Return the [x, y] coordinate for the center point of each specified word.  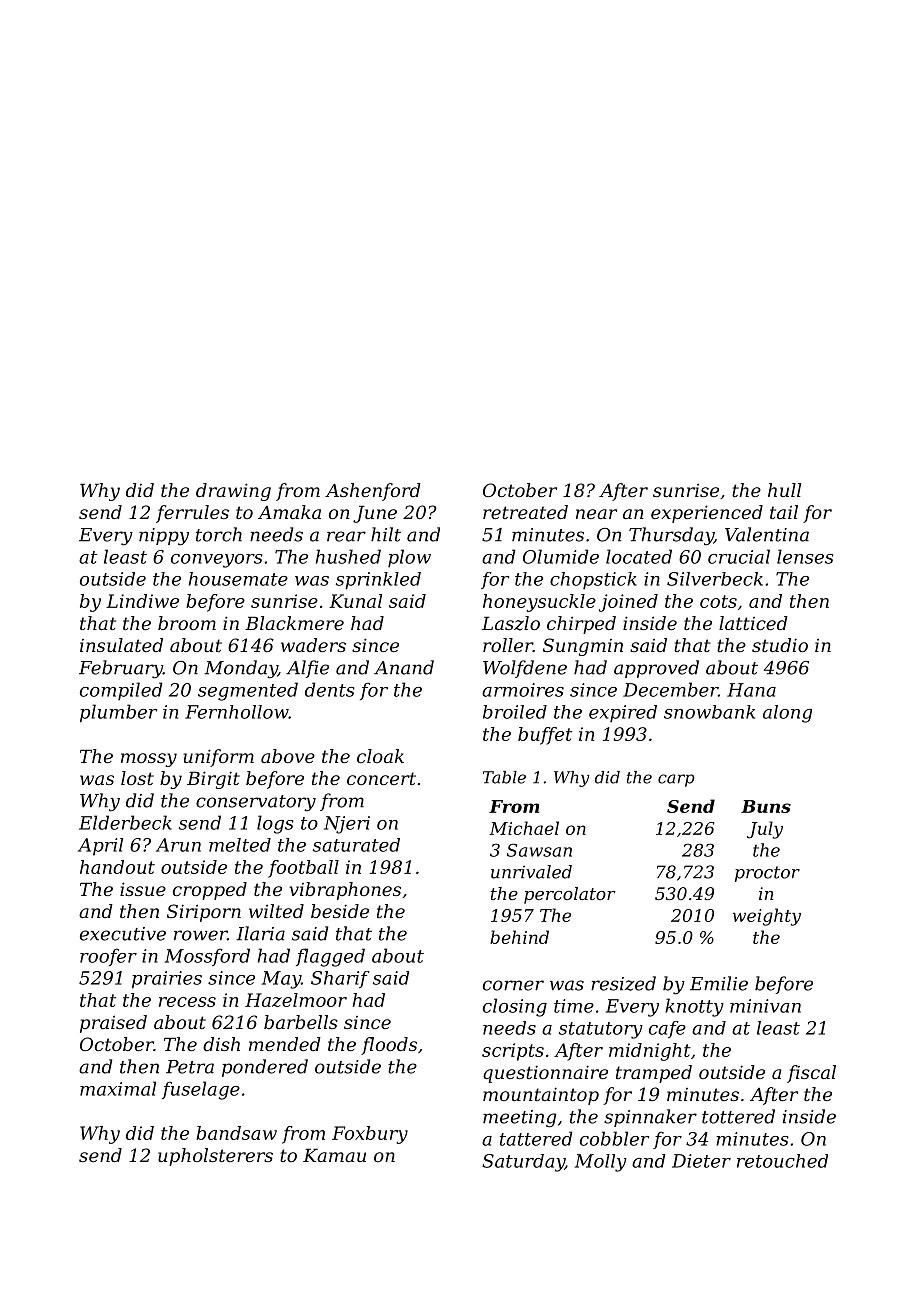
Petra [190, 1067]
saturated [356, 845]
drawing [233, 492]
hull [784, 490]
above [288, 756]
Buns [766, 806]
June [375, 514]
